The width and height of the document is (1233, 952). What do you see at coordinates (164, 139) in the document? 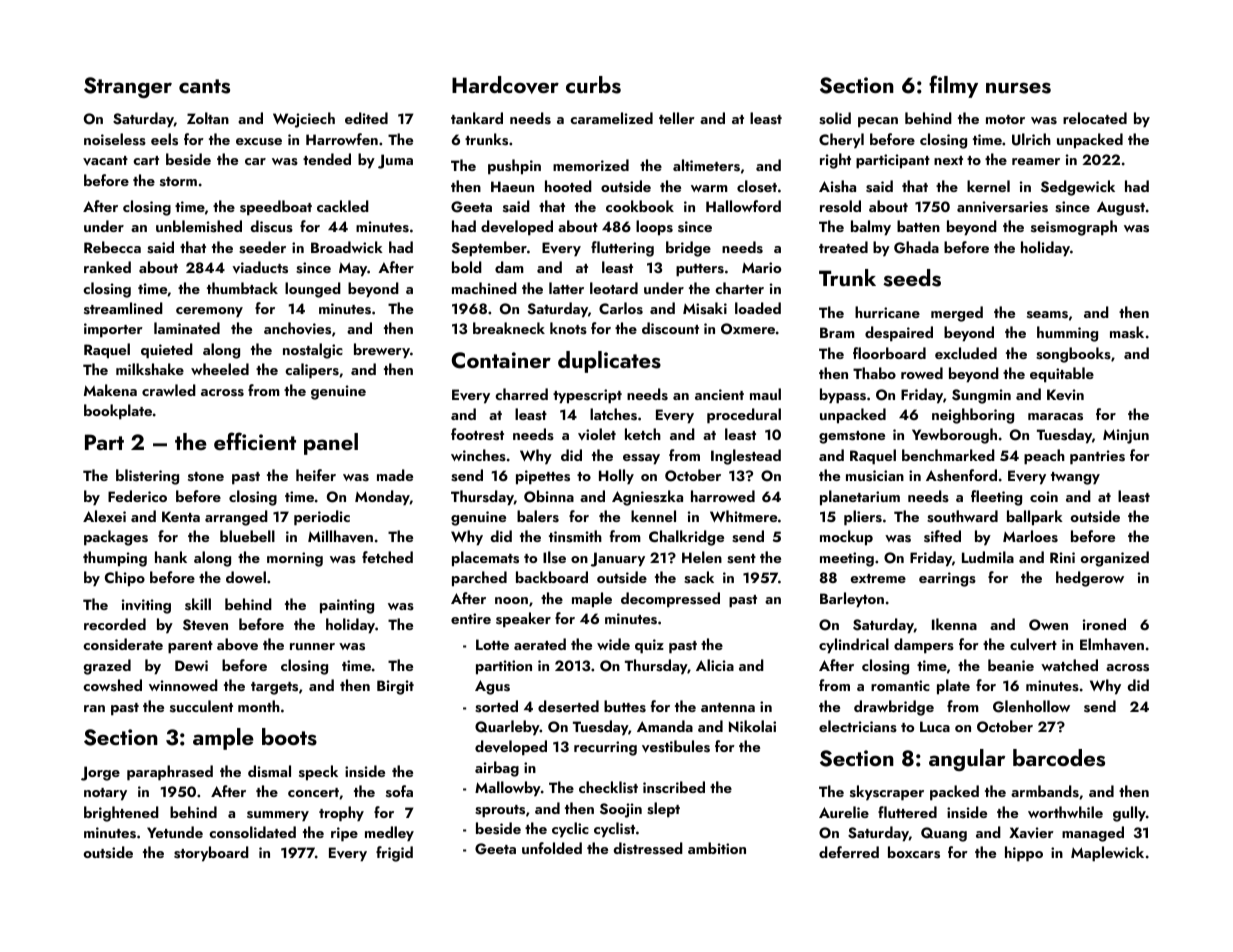
I see `eels` at bounding box center [164, 139].
